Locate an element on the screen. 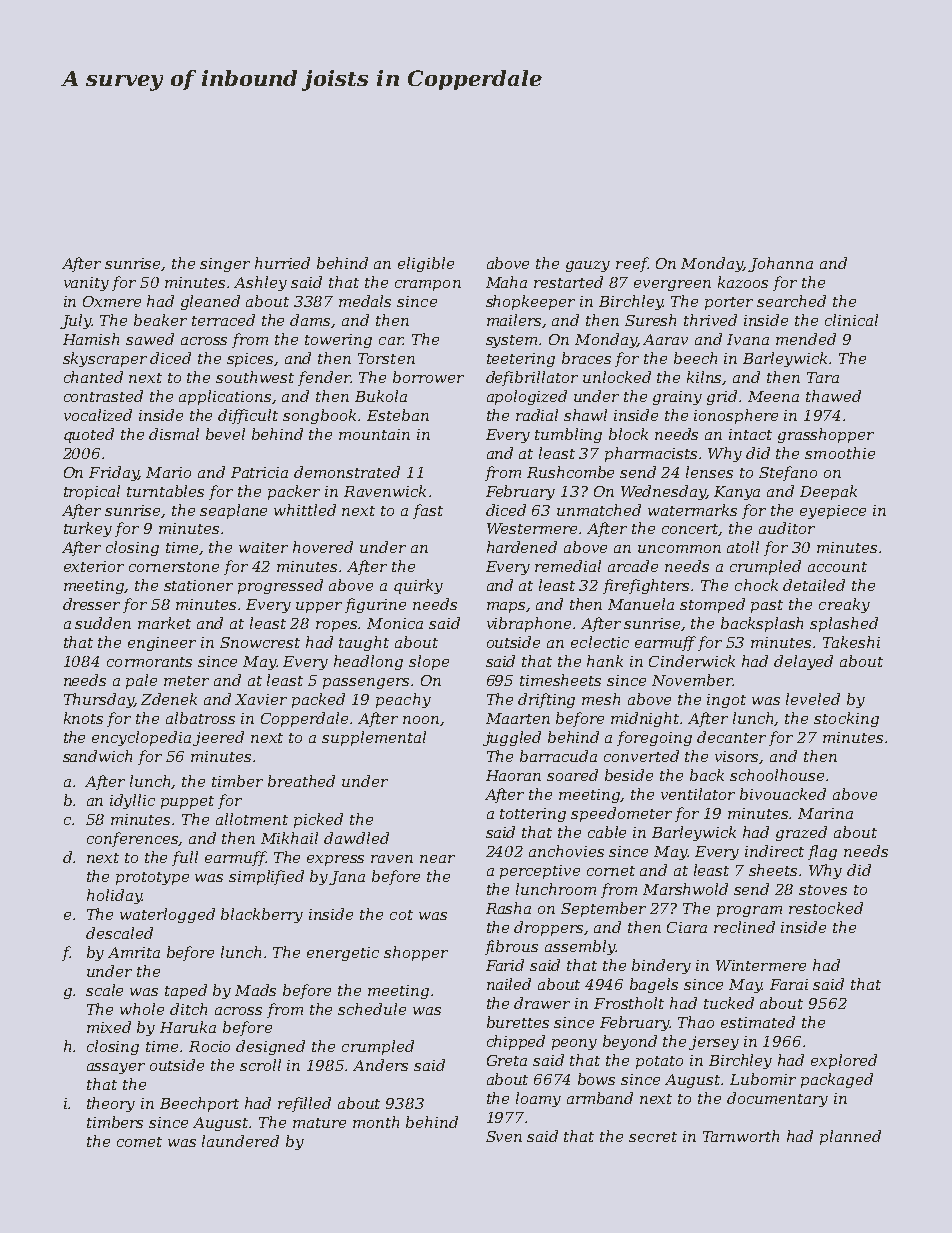 This screenshot has width=952, height=1233. documentary is located at coordinates (777, 1099).
